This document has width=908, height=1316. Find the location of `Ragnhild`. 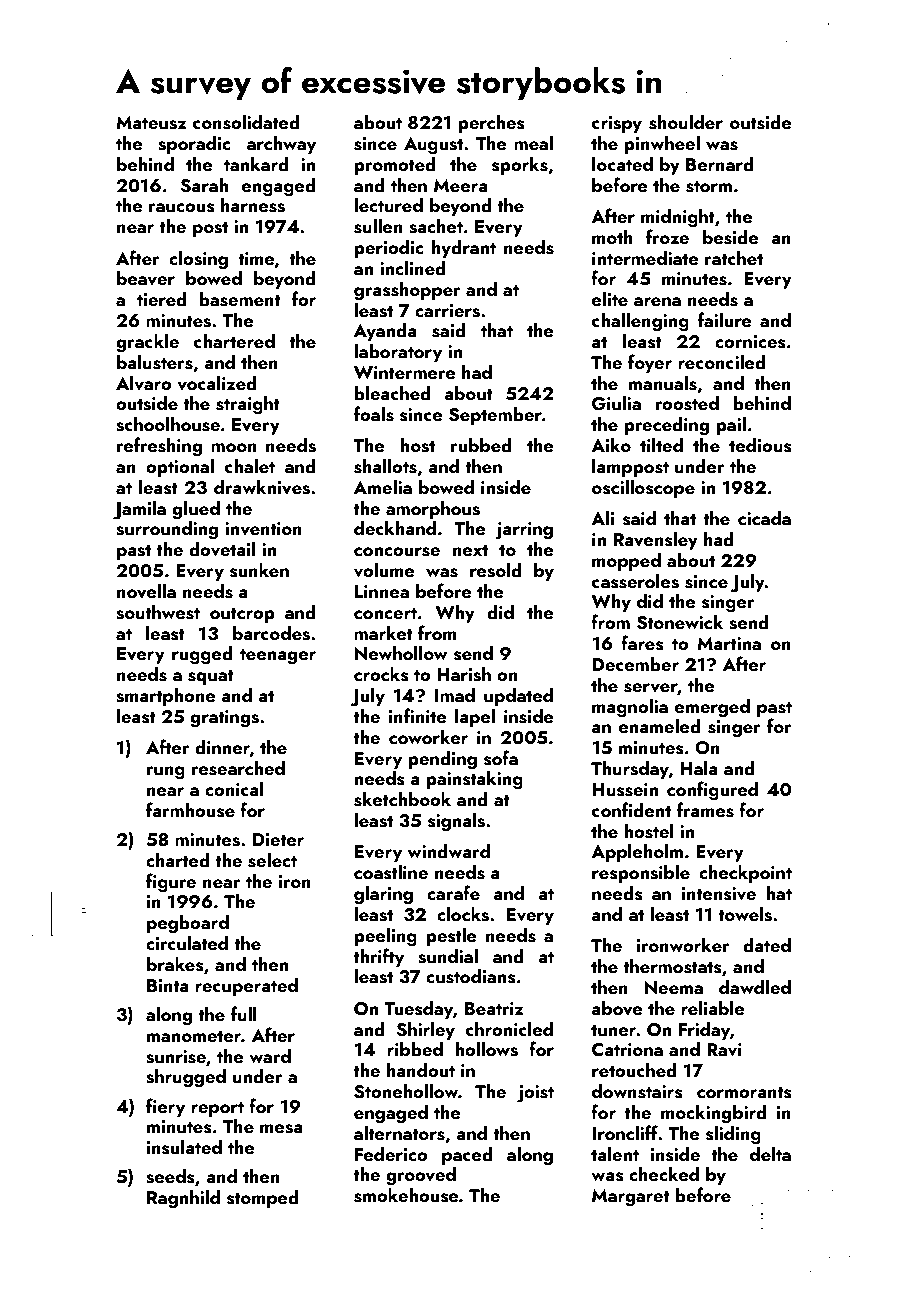

Ragnhild is located at coordinates (183, 1199).
